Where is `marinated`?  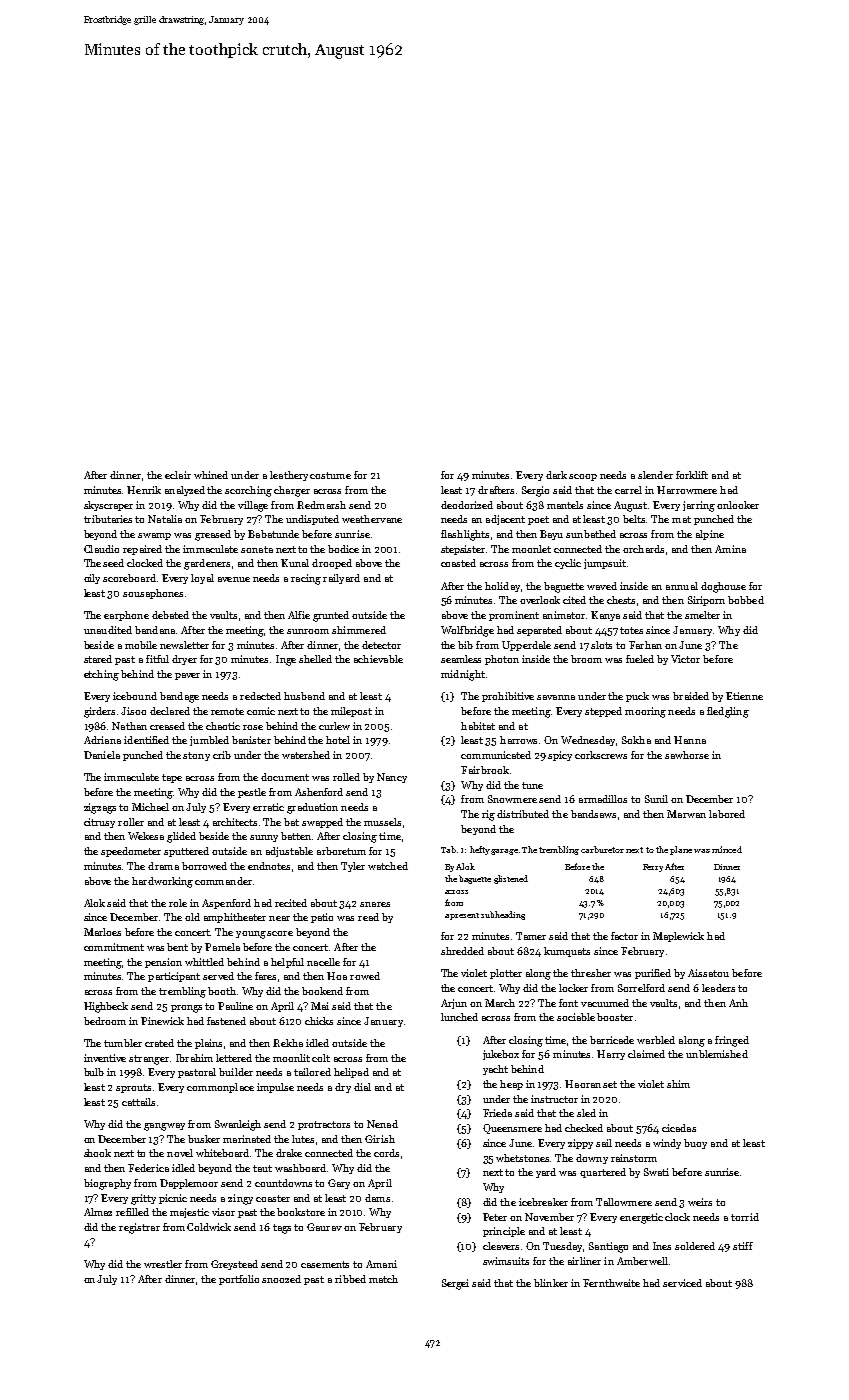
marinated is located at coordinates (247, 1139).
